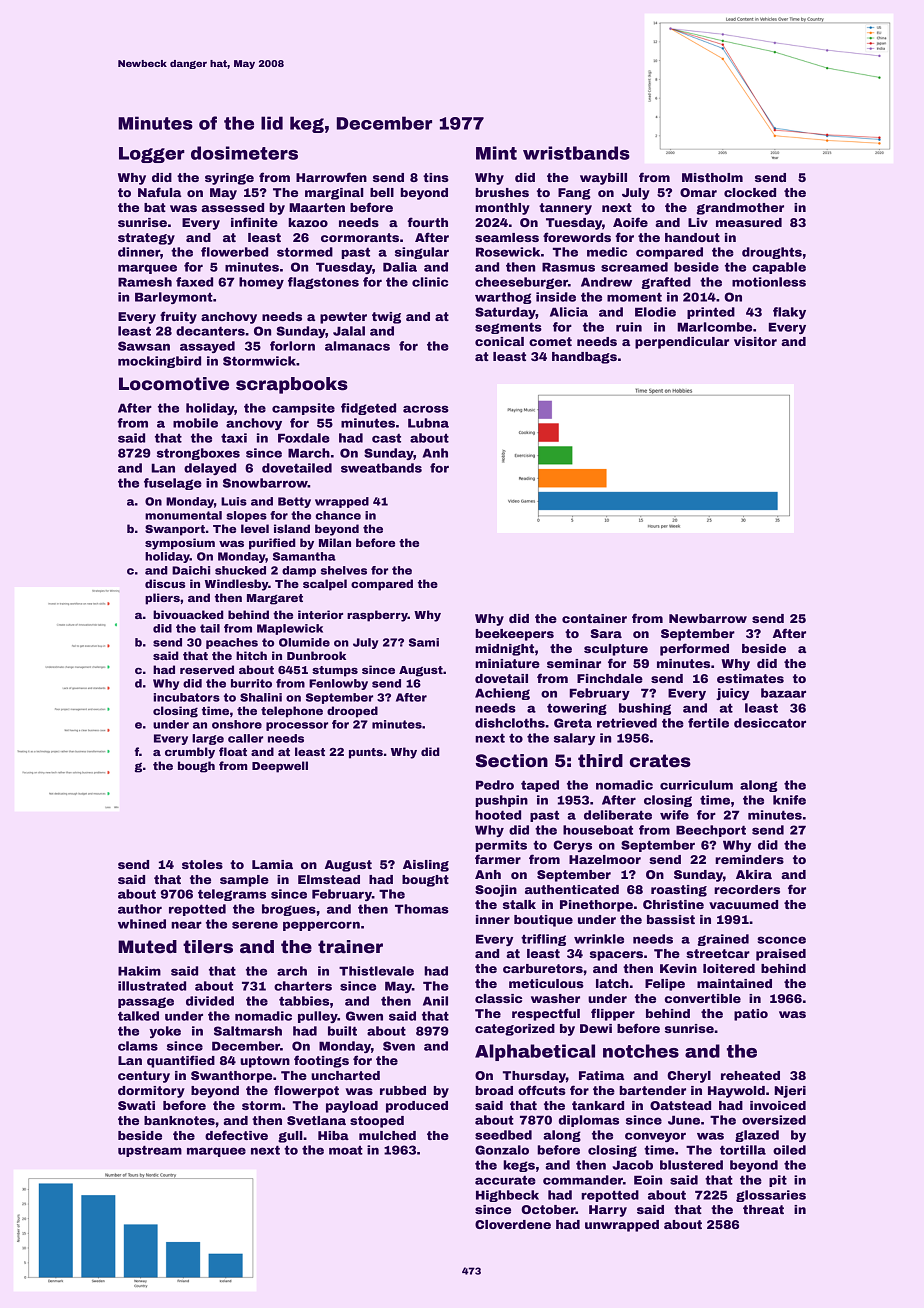  Describe the element at coordinates (150, 1151) in the page. I see `upstream` at that location.
